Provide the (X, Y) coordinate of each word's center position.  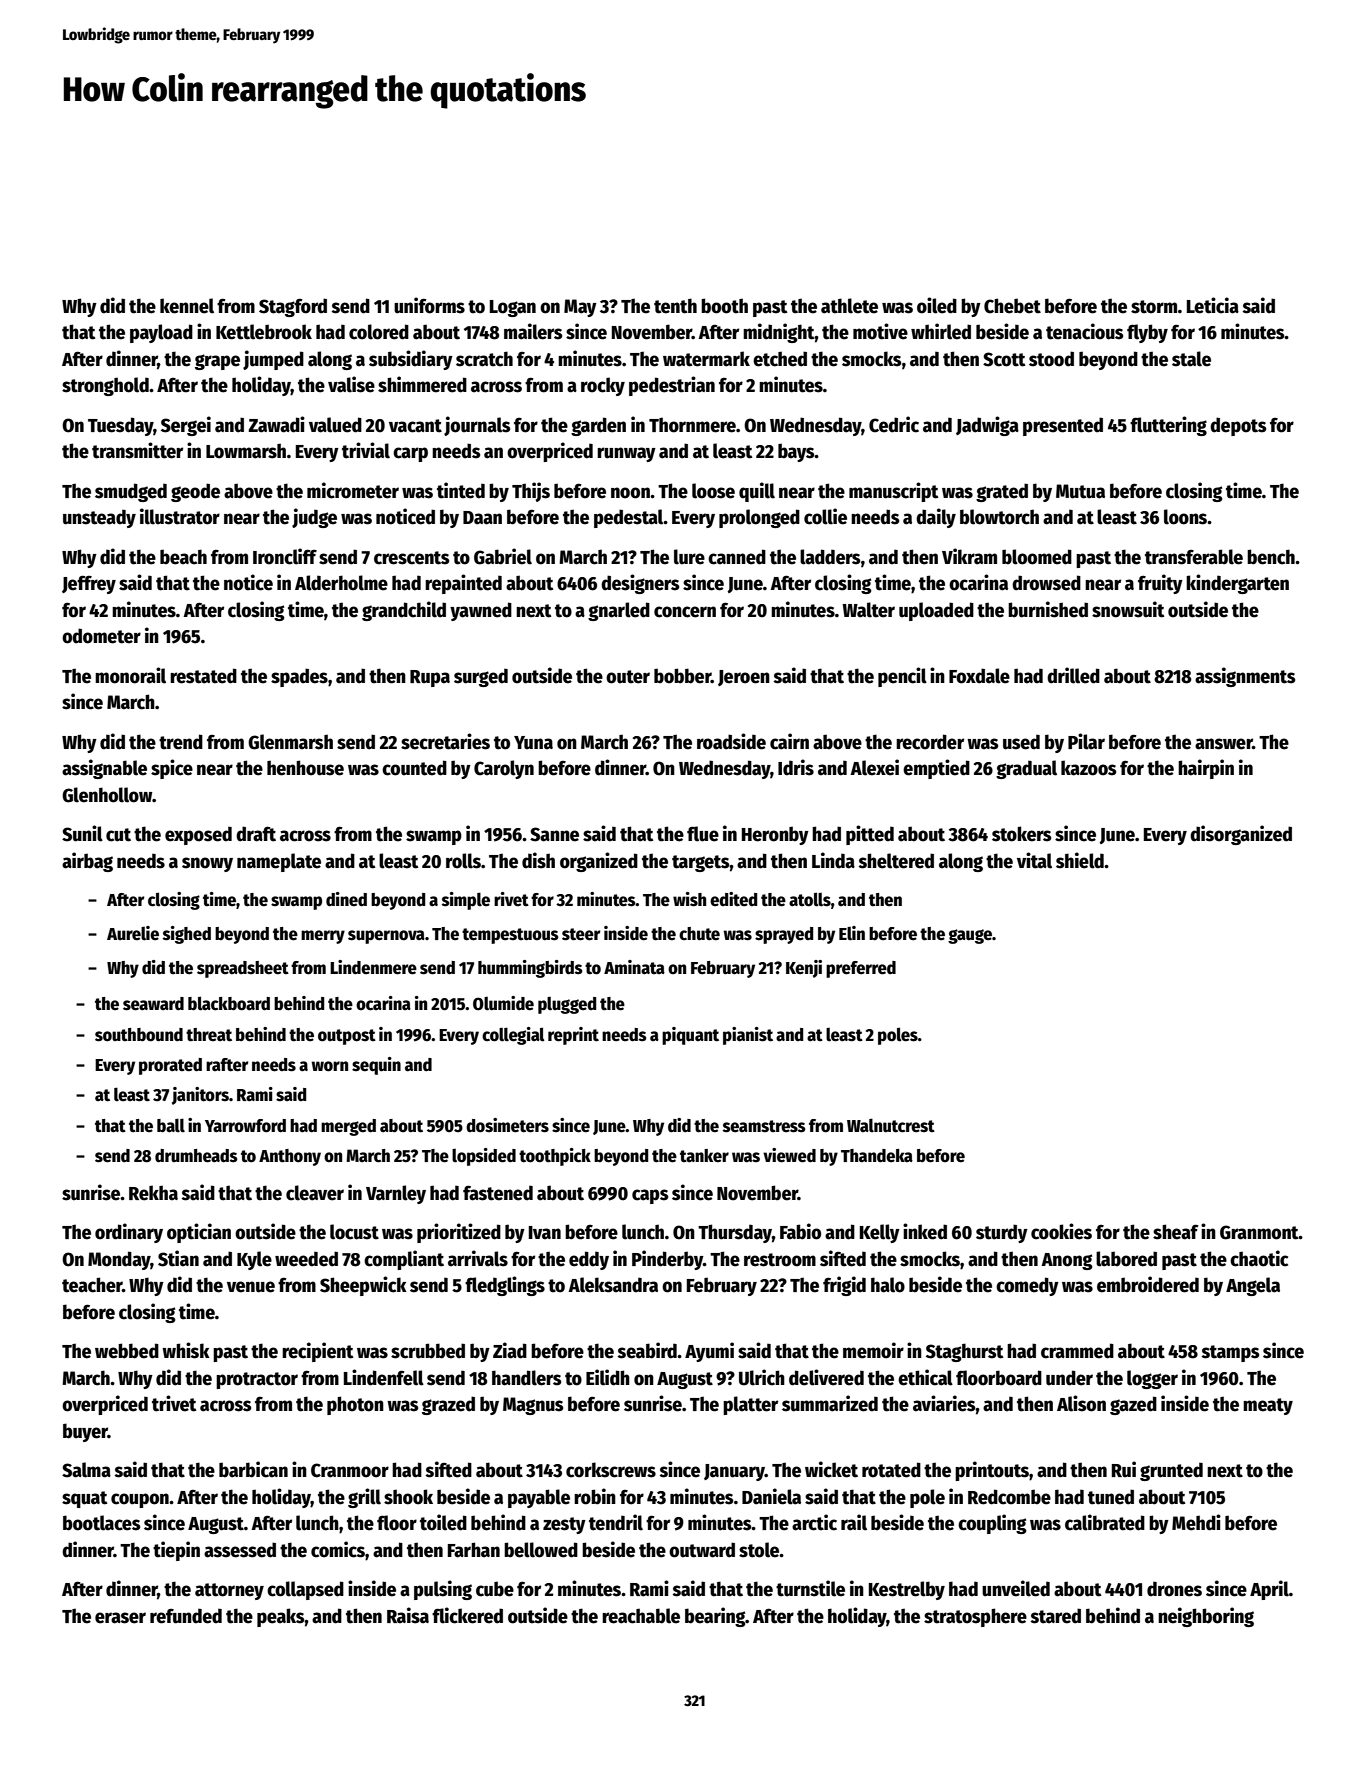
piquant (690, 1036)
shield (1080, 860)
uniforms (429, 305)
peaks (281, 1617)
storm (1154, 307)
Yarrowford (245, 1126)
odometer (101, 636)
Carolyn (504, 769)
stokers (1021, 834)
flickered (467, 1615)
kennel (187, 306)
